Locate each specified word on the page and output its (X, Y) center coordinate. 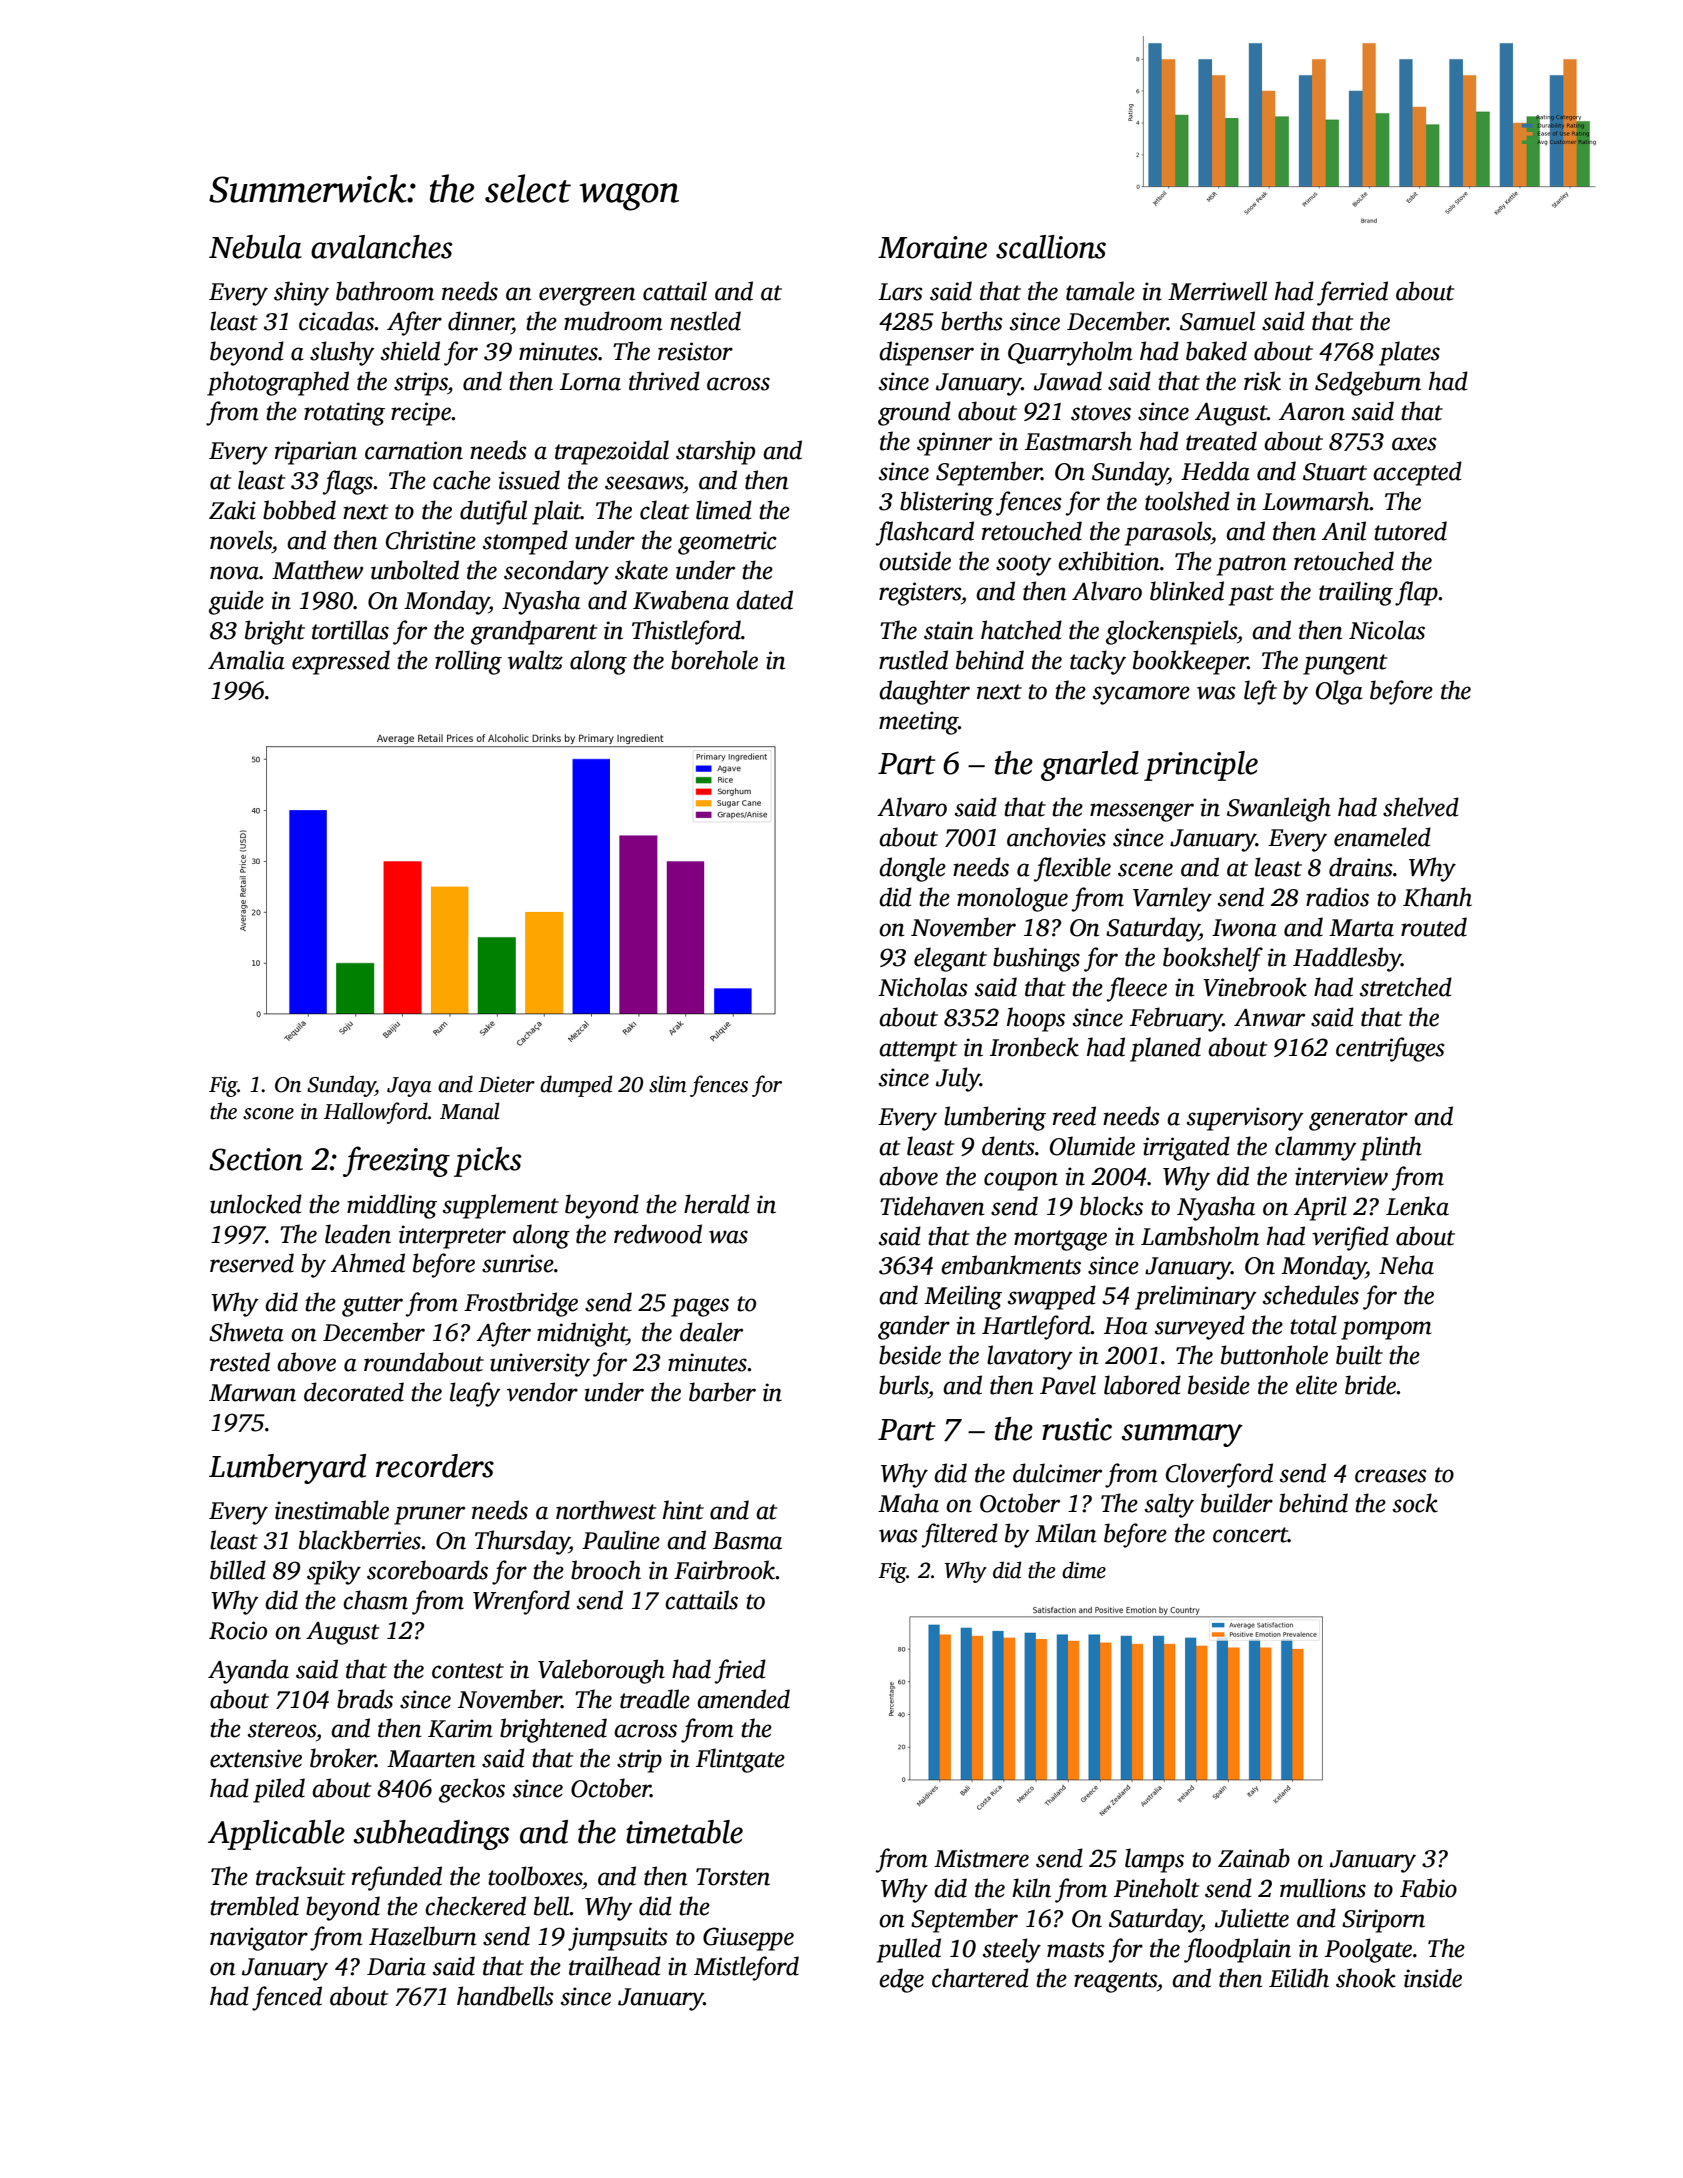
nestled (705, 321)
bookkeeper (1190, 662)
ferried (1352, 293)
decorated (354, 1392)
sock (1415, 1503)
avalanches (382, 247)
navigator (259, 1939)
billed (238, 1570)
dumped (576, 1086)
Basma (747, 1541)
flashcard (925, 533)
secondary (556, 572)
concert (1250, 1535)
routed (1434, 927)
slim (667, 1084)
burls (903, 1385)
